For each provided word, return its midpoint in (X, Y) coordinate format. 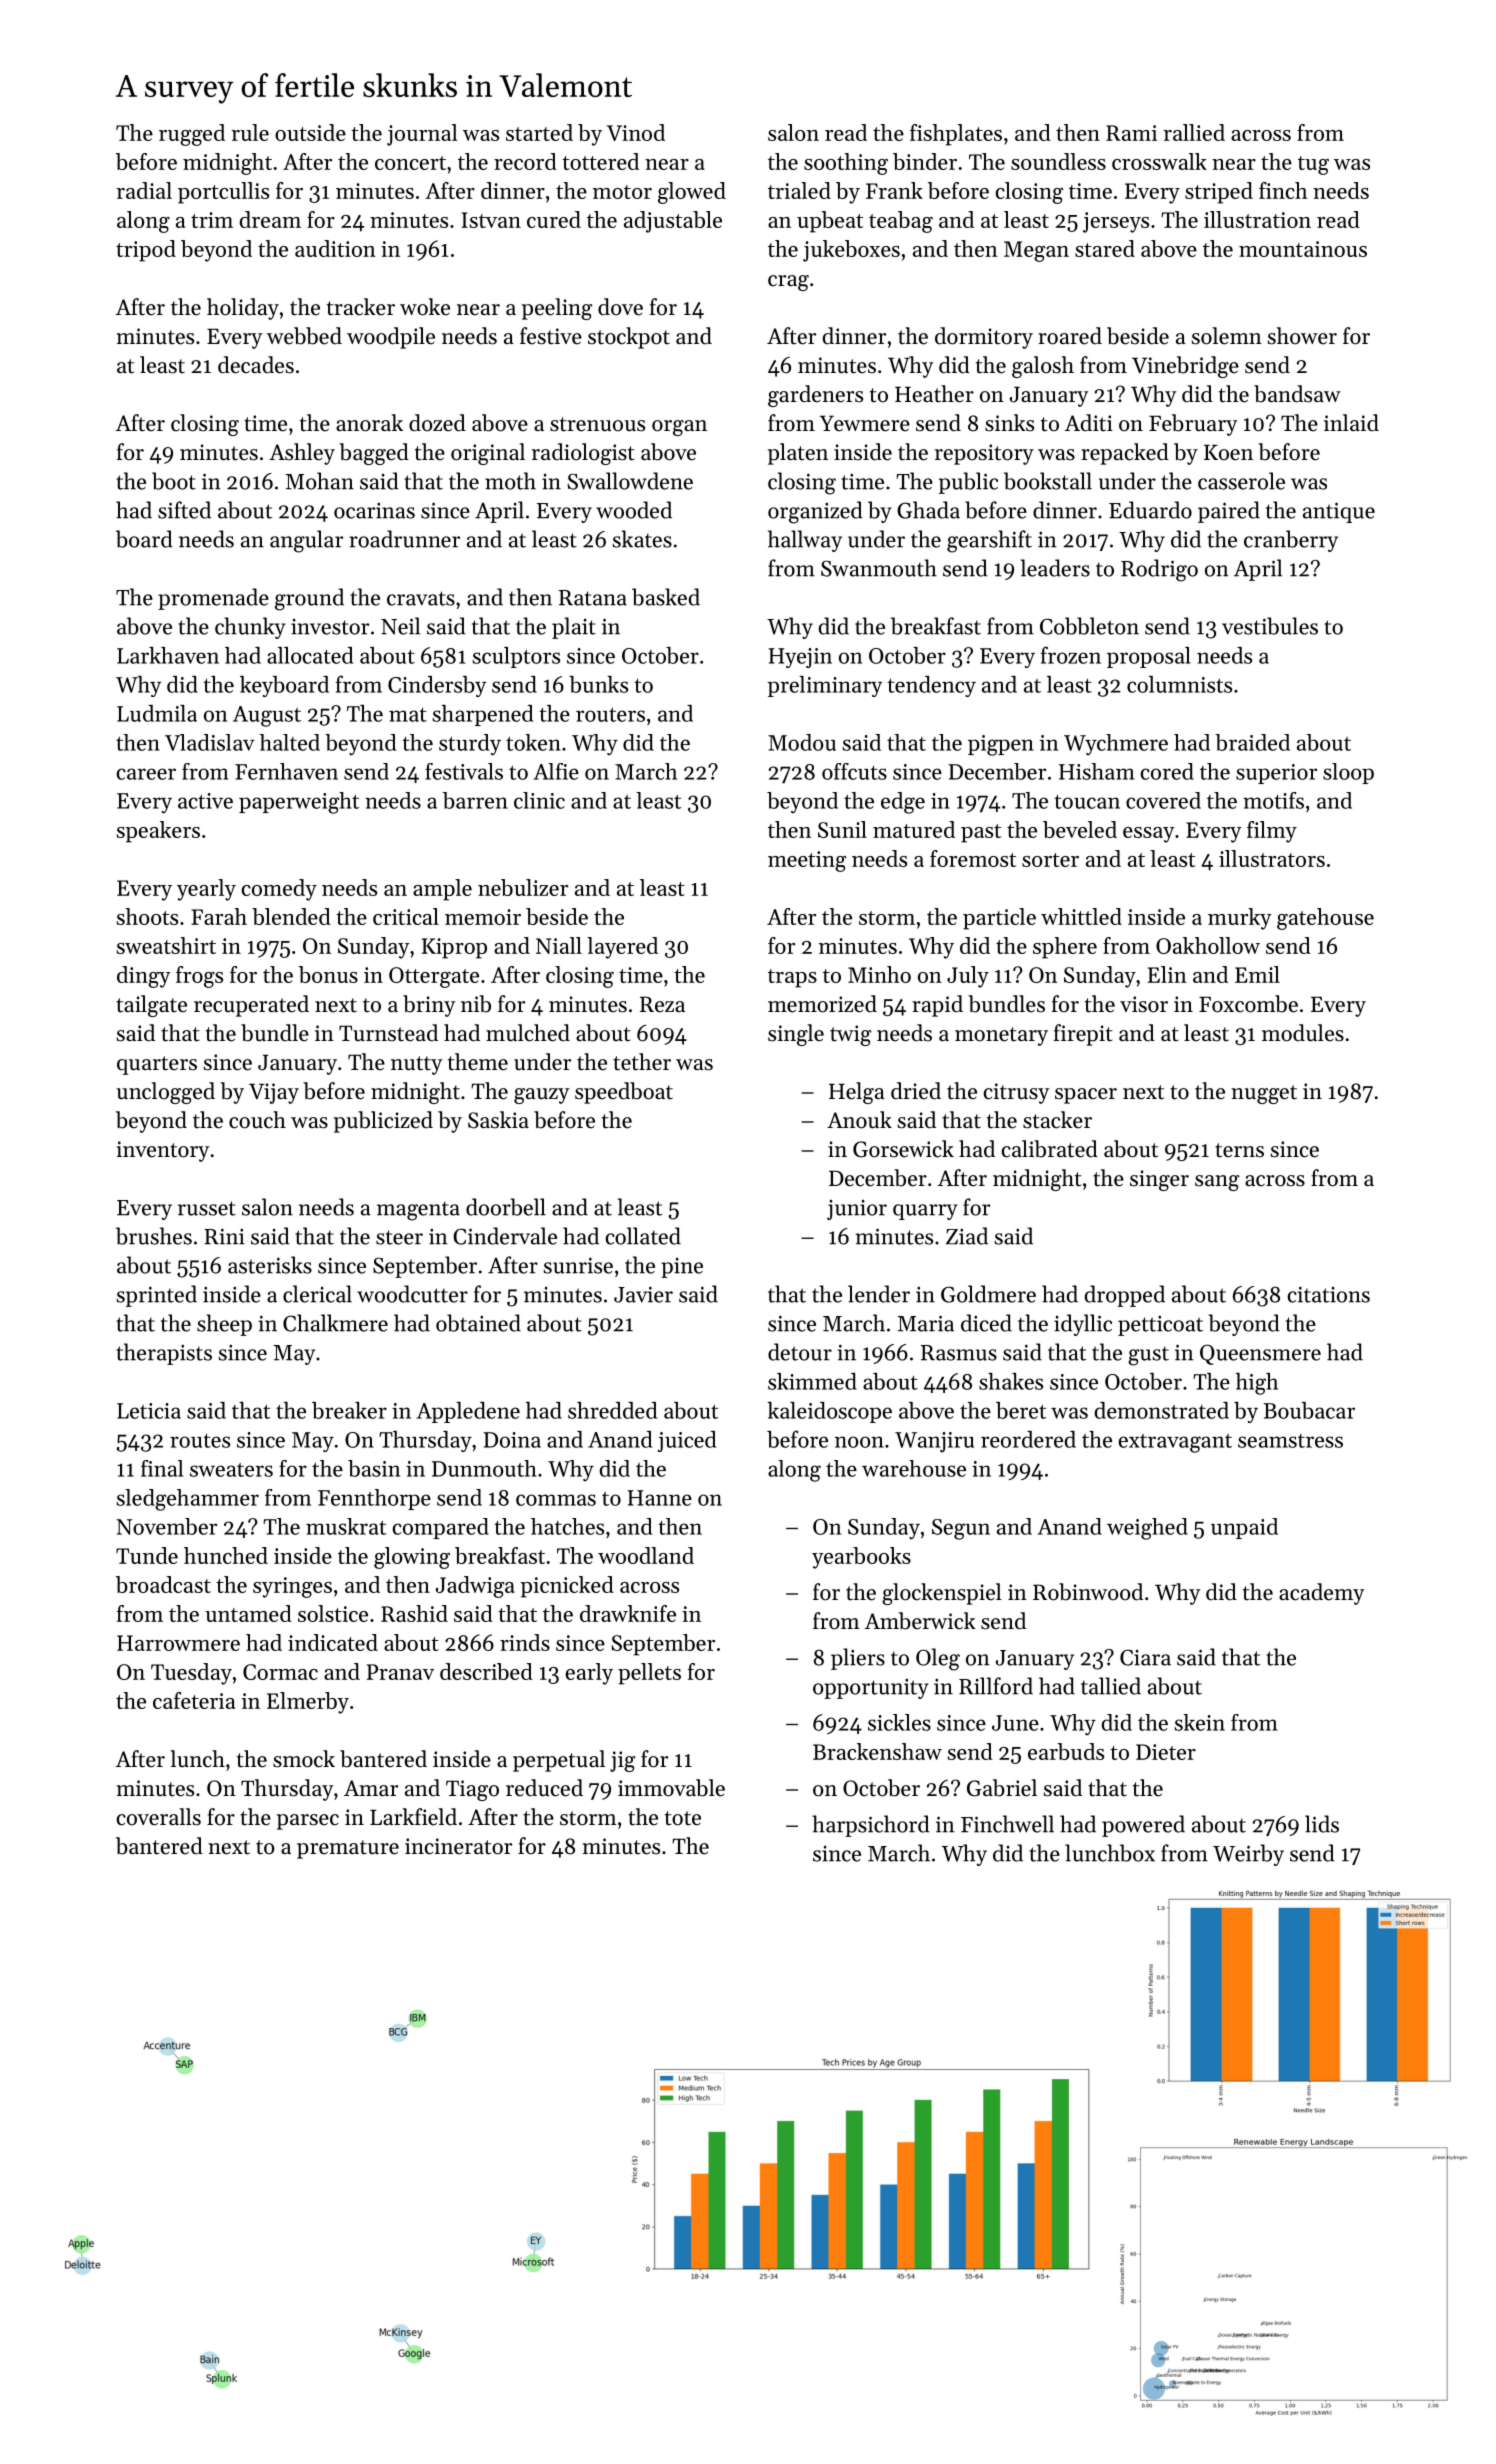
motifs (1273, 800)
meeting (807, 861)
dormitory (984, 338)
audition (335, 248)
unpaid (1244, 1528)
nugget (1264, 1094)
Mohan (319, 481)
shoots (147, 916)
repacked (1125, 454)
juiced (687, 1441)
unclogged (165, 1093)
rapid (937, 1006)
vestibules (1270, 626)
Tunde (147, 1555)
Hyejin (800, 658)
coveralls (159, 1817)
